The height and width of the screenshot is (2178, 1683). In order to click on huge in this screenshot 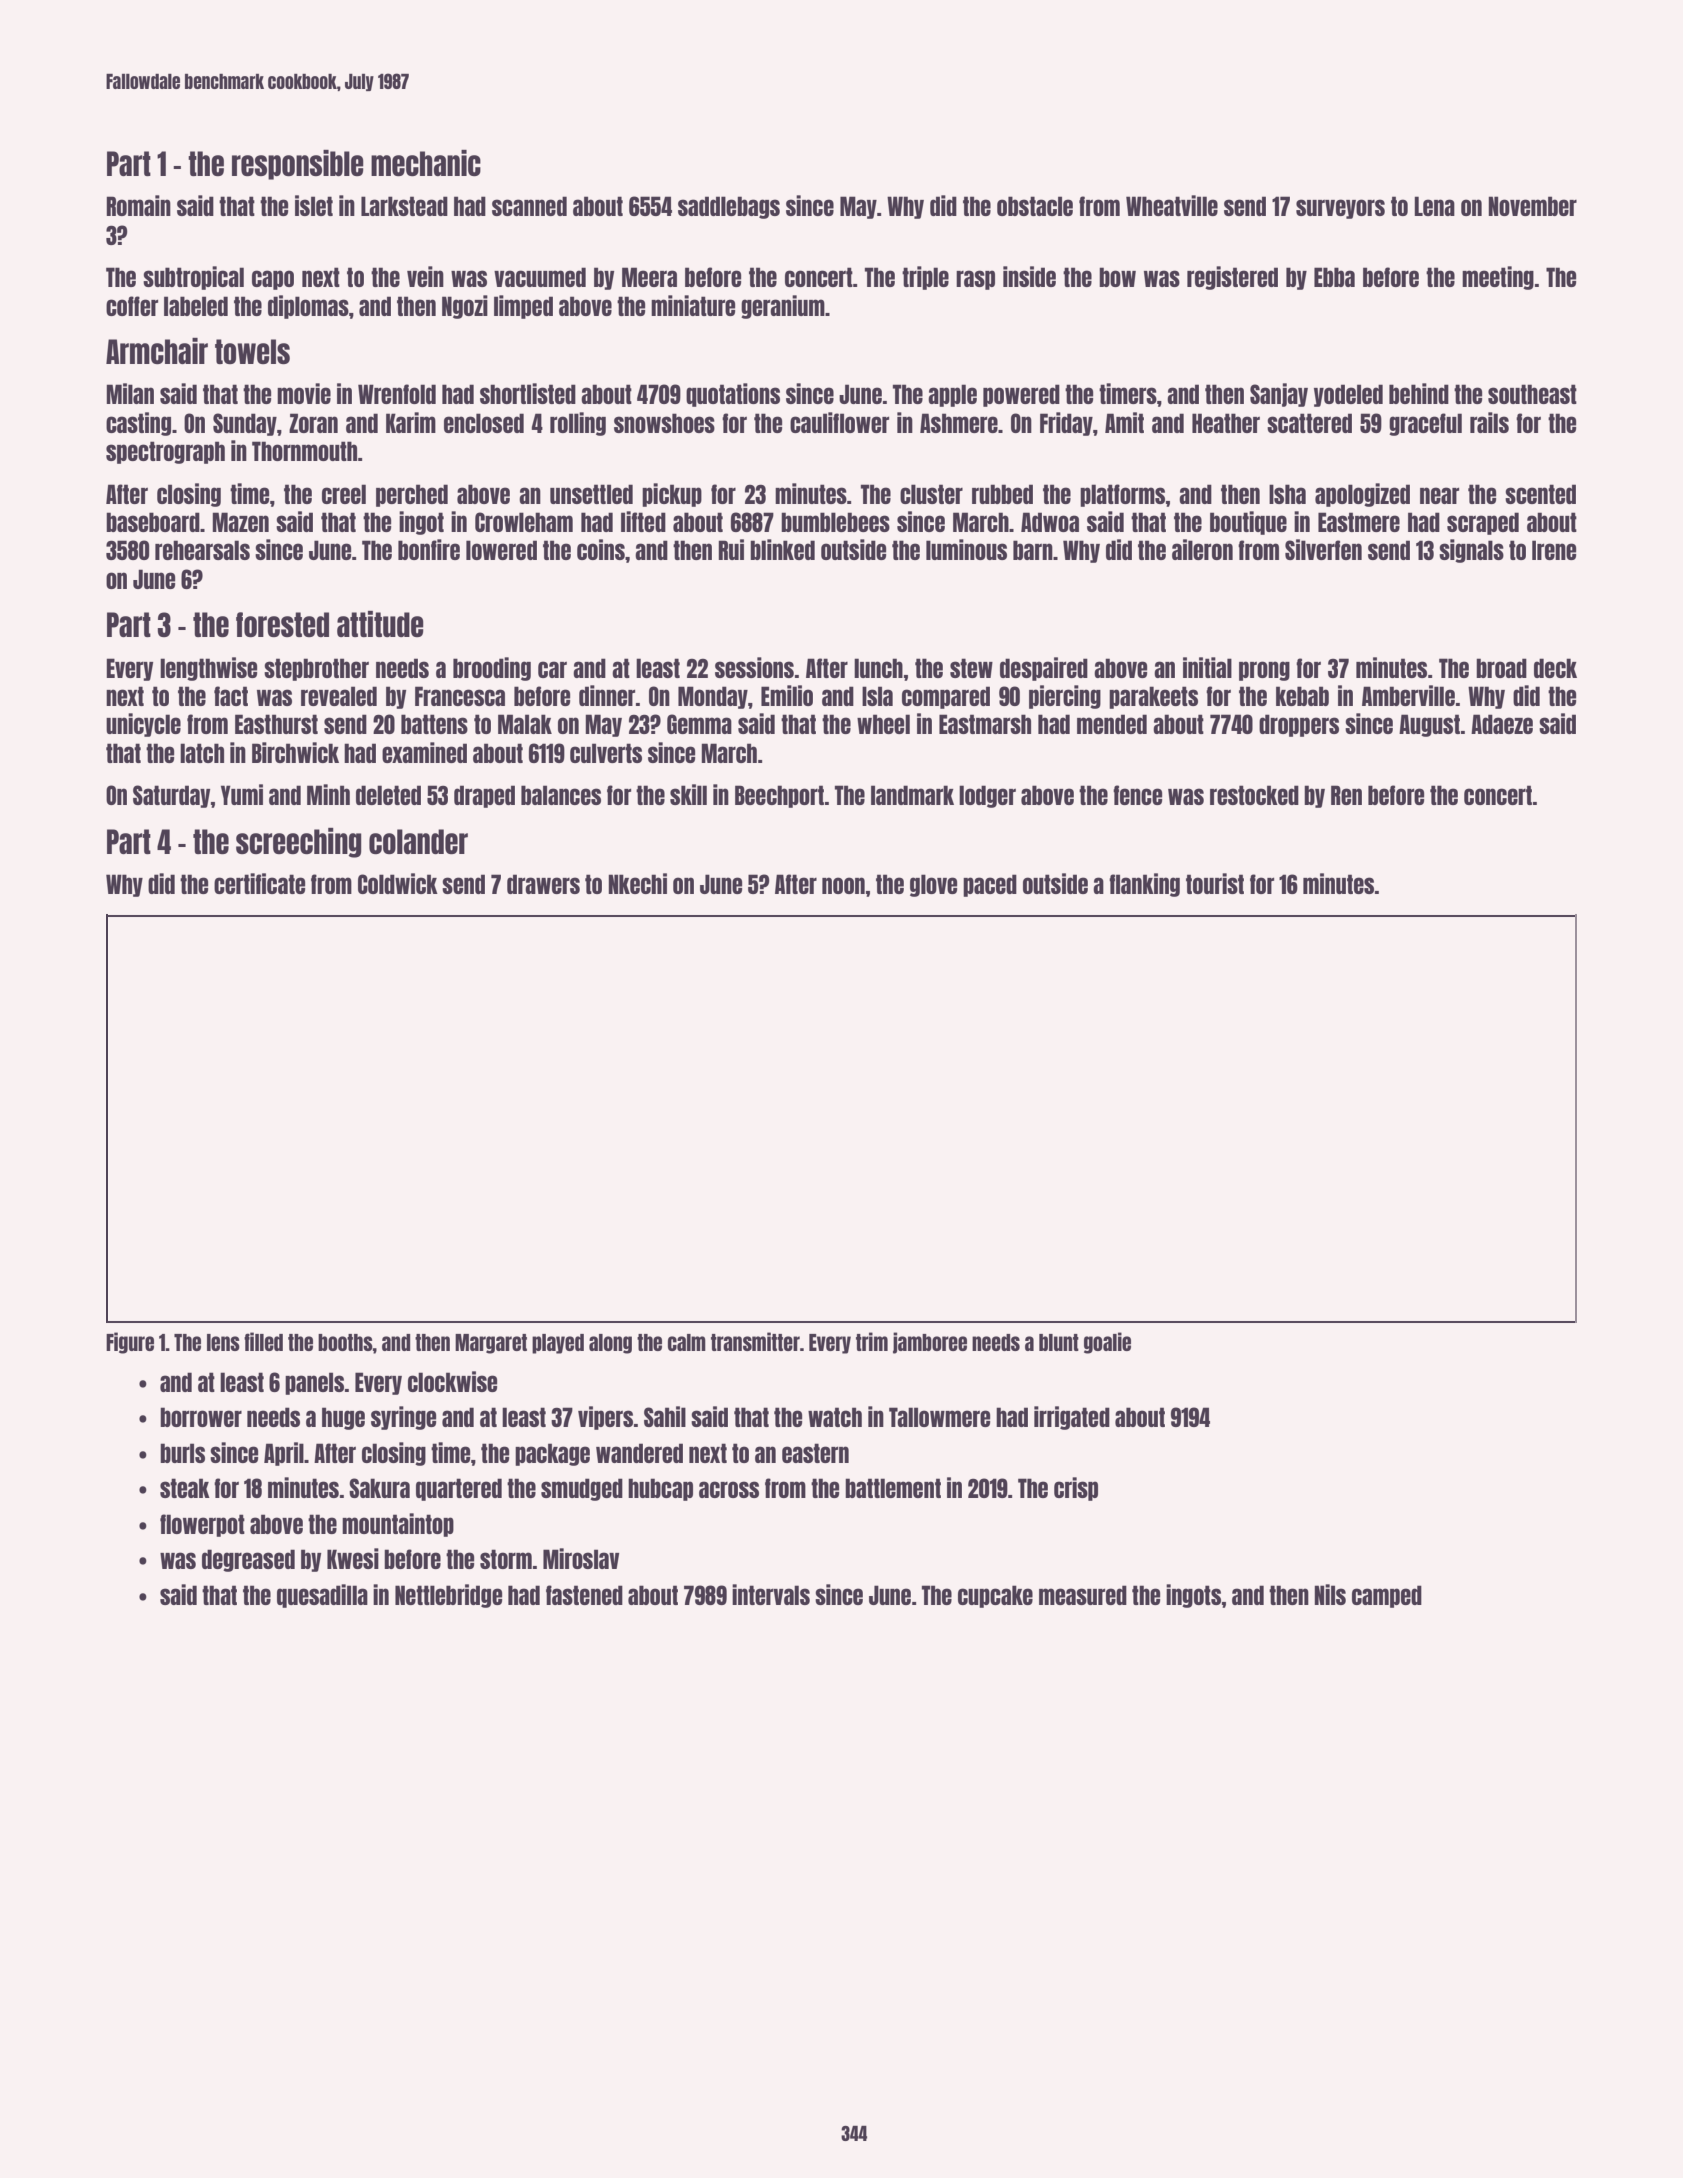, I will do `click(343, 1418)`.
